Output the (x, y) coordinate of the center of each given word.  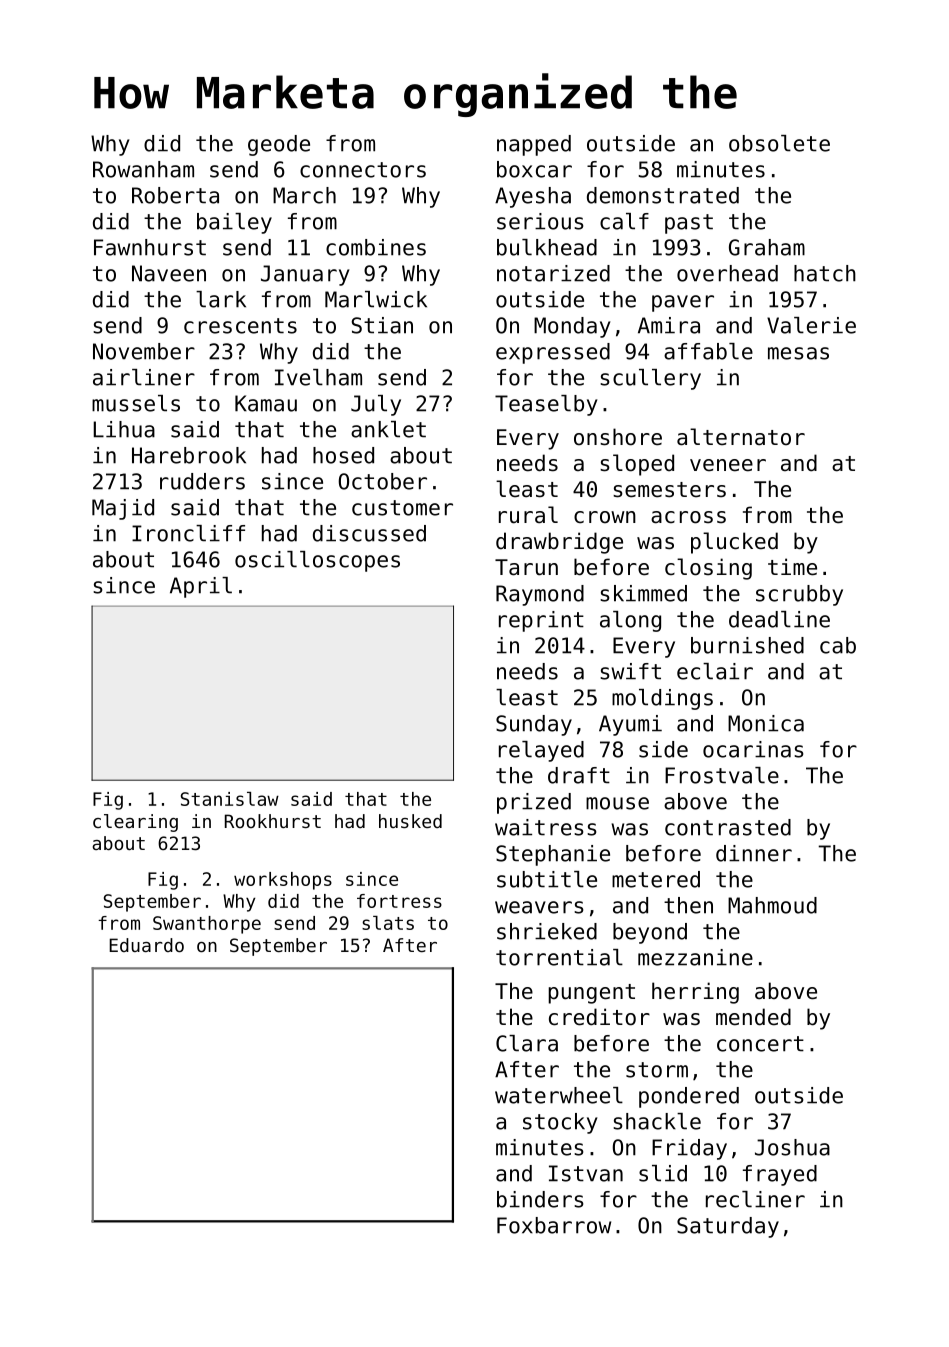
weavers (539, 907)
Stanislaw (230, 799)
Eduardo (146, 945)
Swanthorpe (207, 925)
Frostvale (722, 775)
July (376, 405)
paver (683, 303)
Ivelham (318, 377)
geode (279, 145)
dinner (754, 853)
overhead (727, 273)
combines (376, 247)
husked (410, 821)
